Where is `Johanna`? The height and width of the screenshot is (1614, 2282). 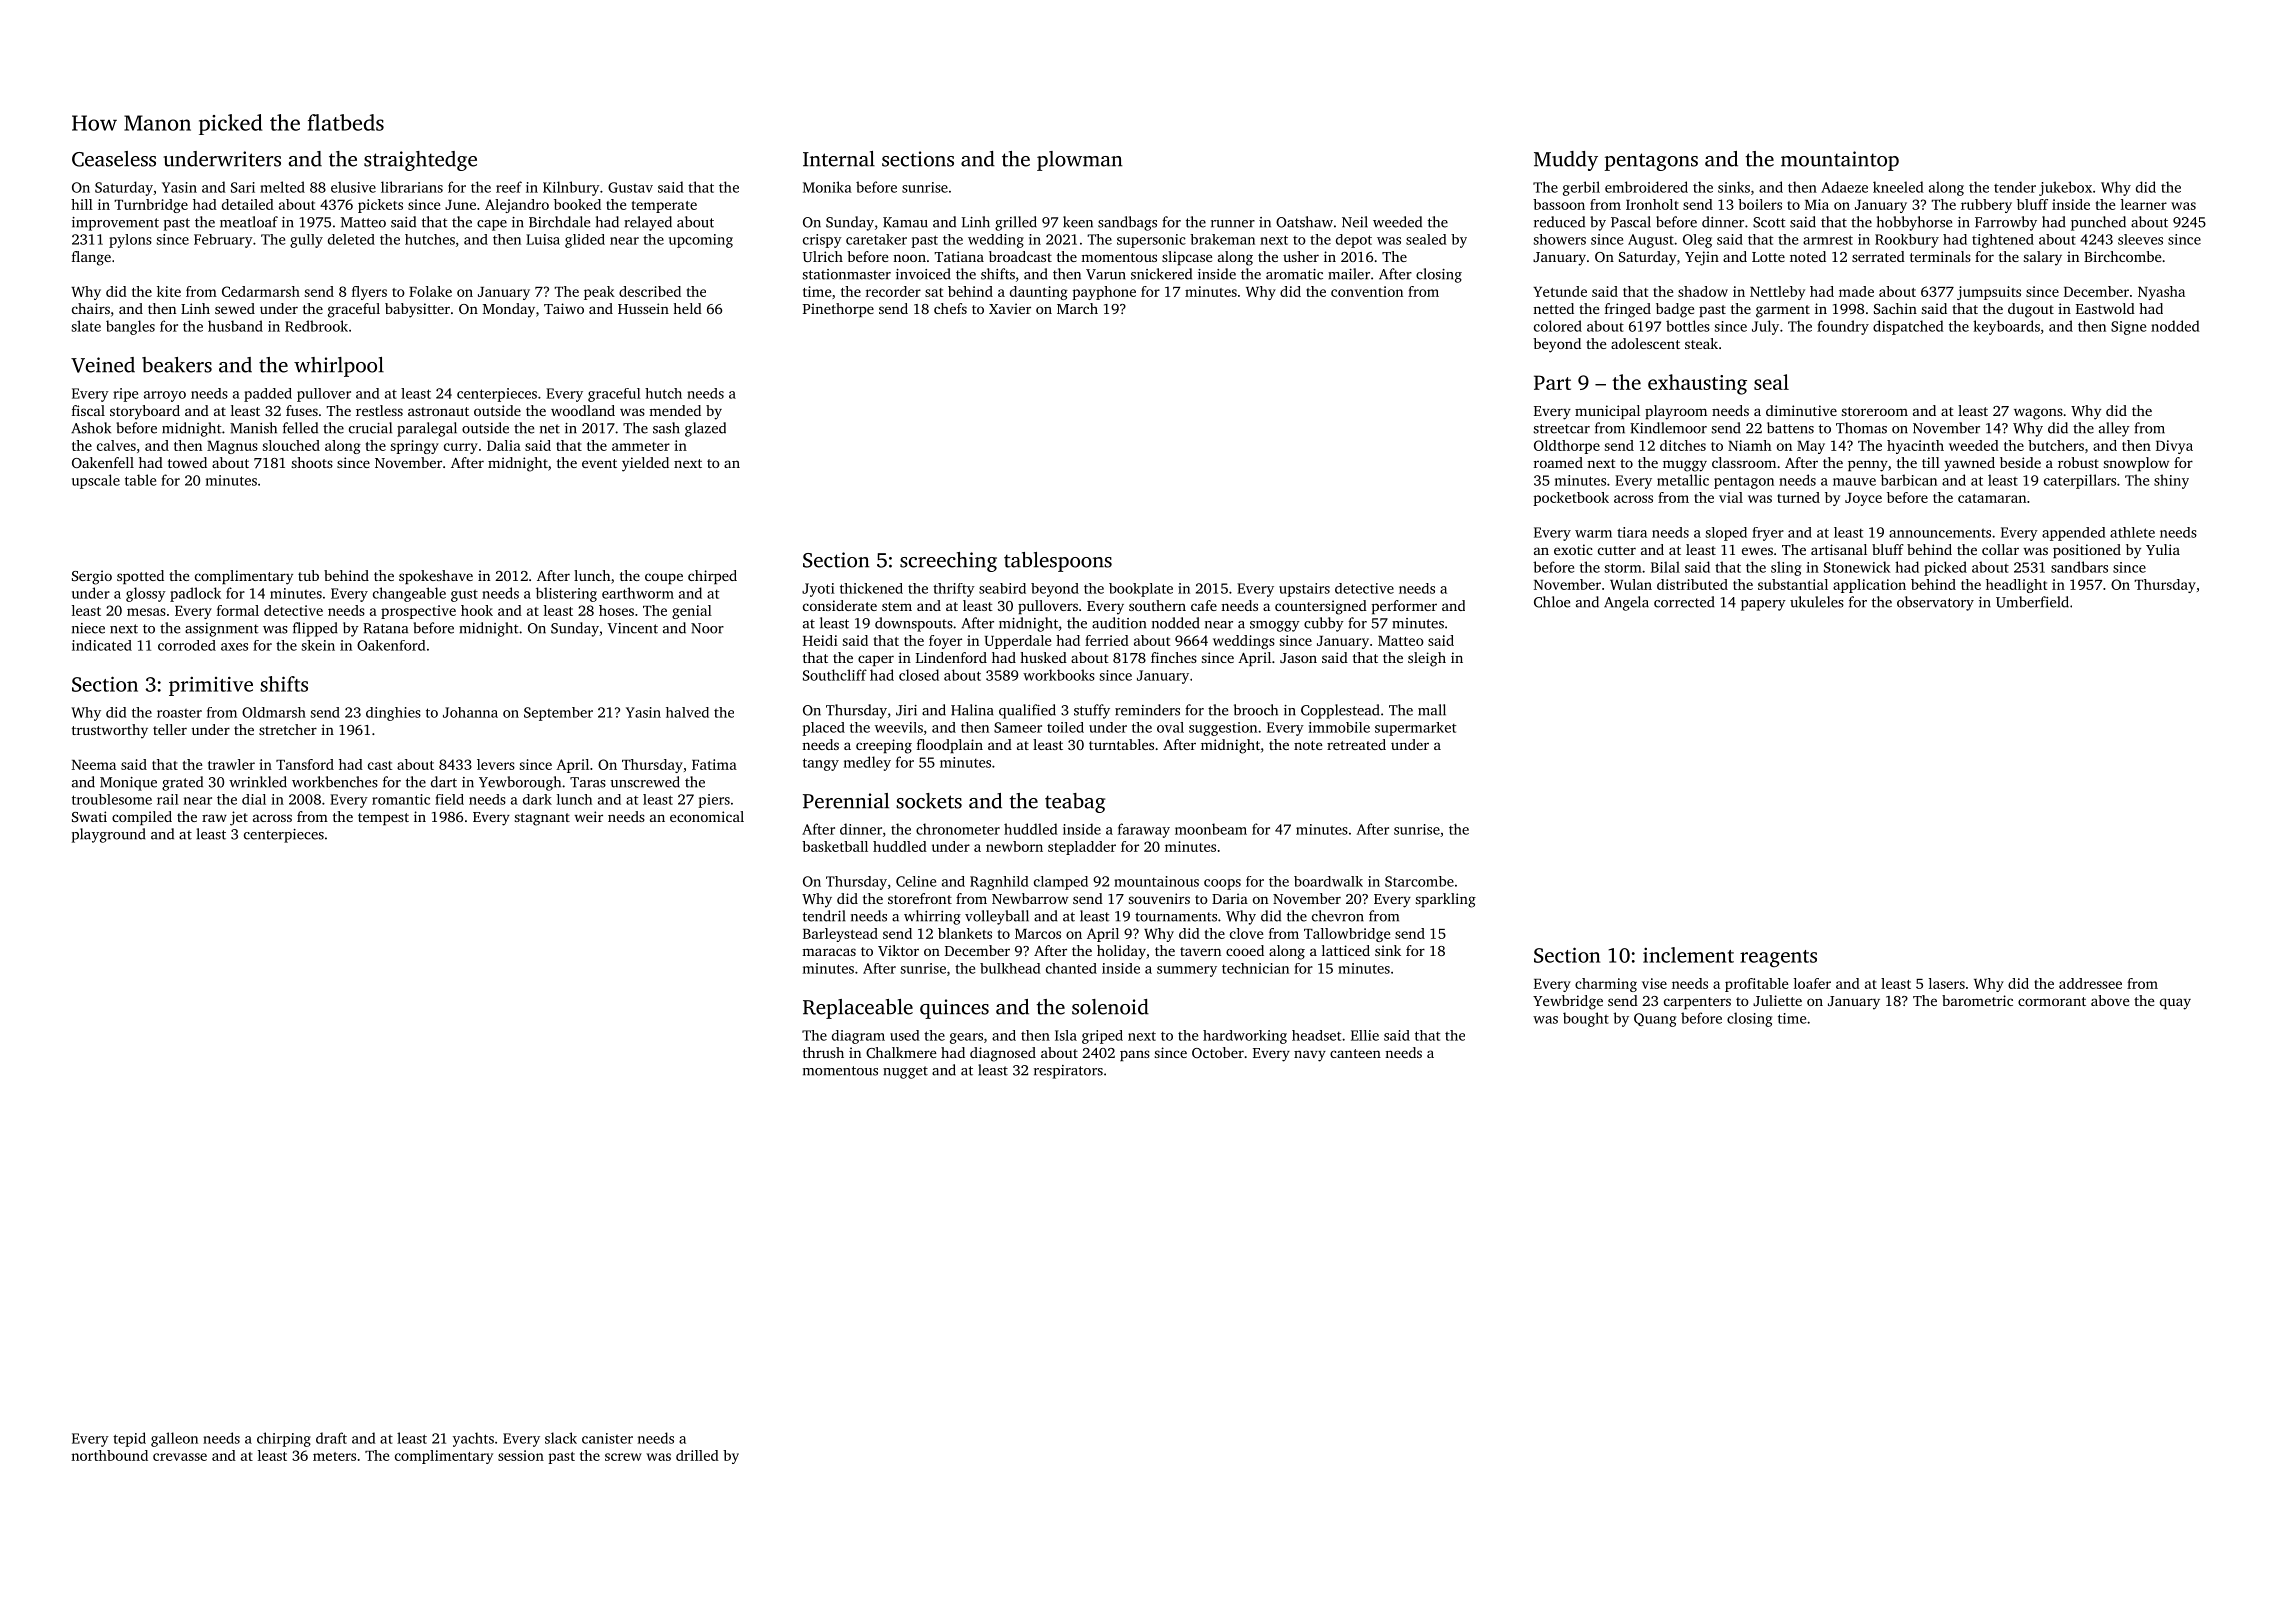 Johanna is located at coordinates (470, 712).
